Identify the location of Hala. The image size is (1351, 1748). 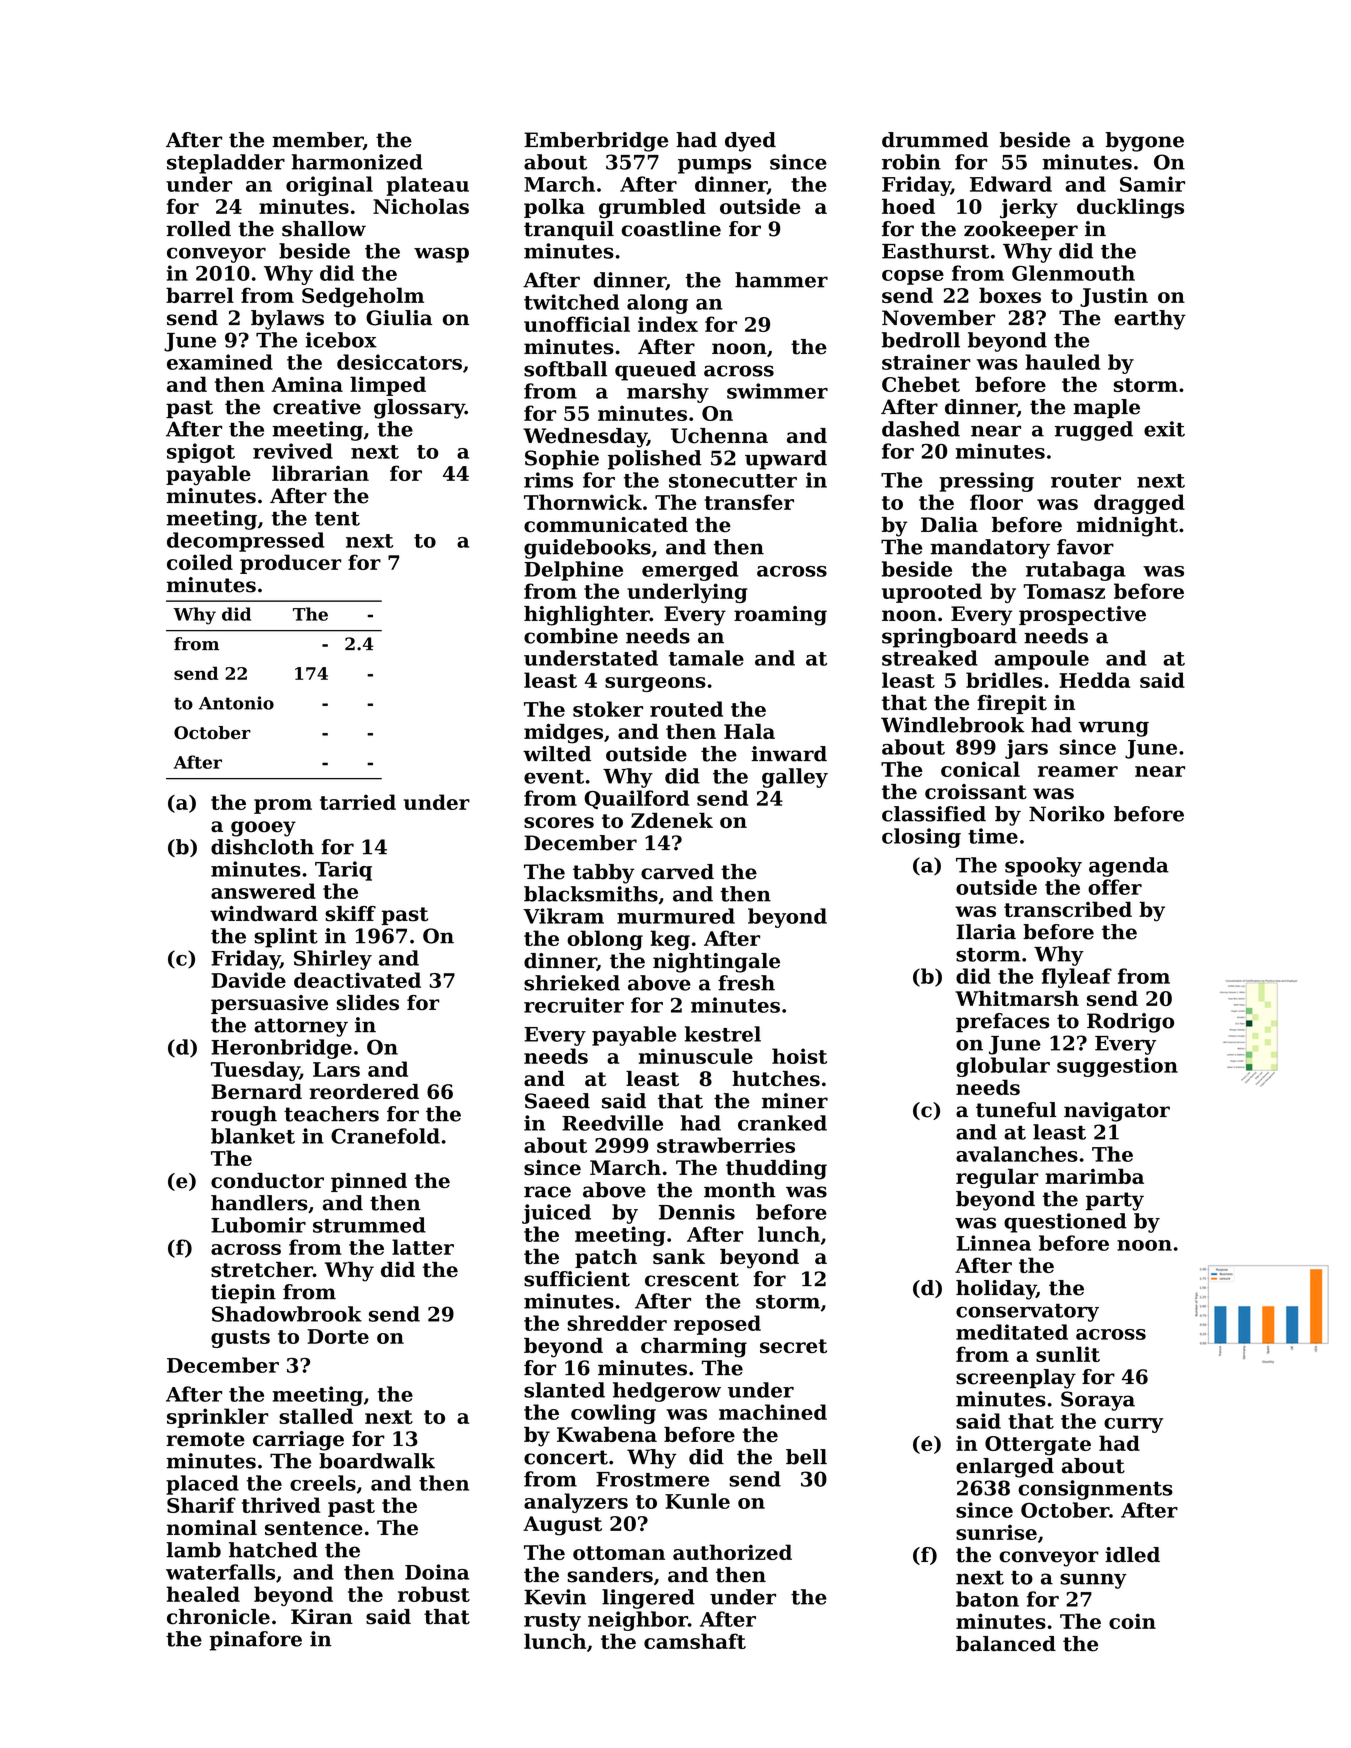
(749, 731).
